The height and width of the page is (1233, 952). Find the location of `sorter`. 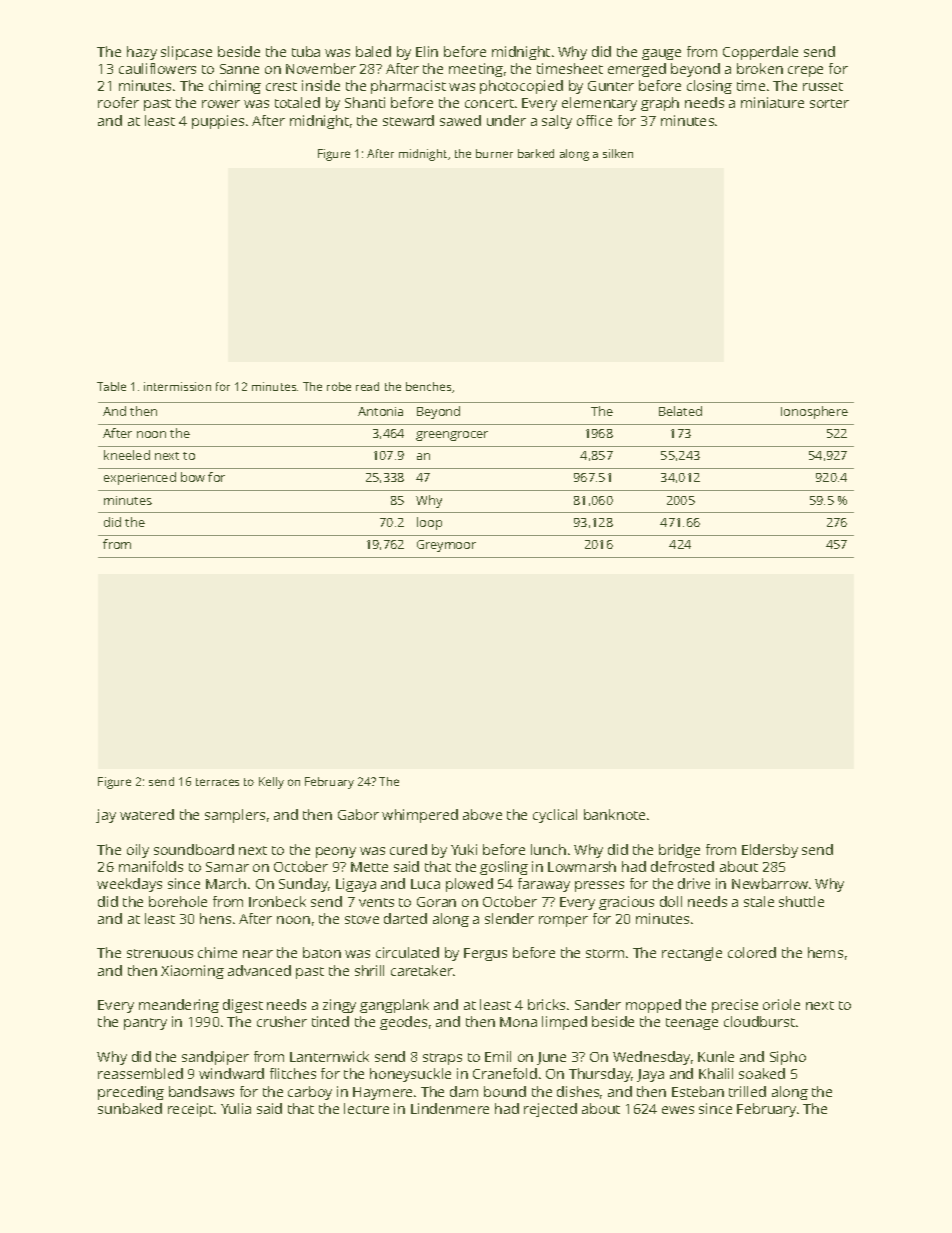

sorter is located at coordinates (829, 103).
